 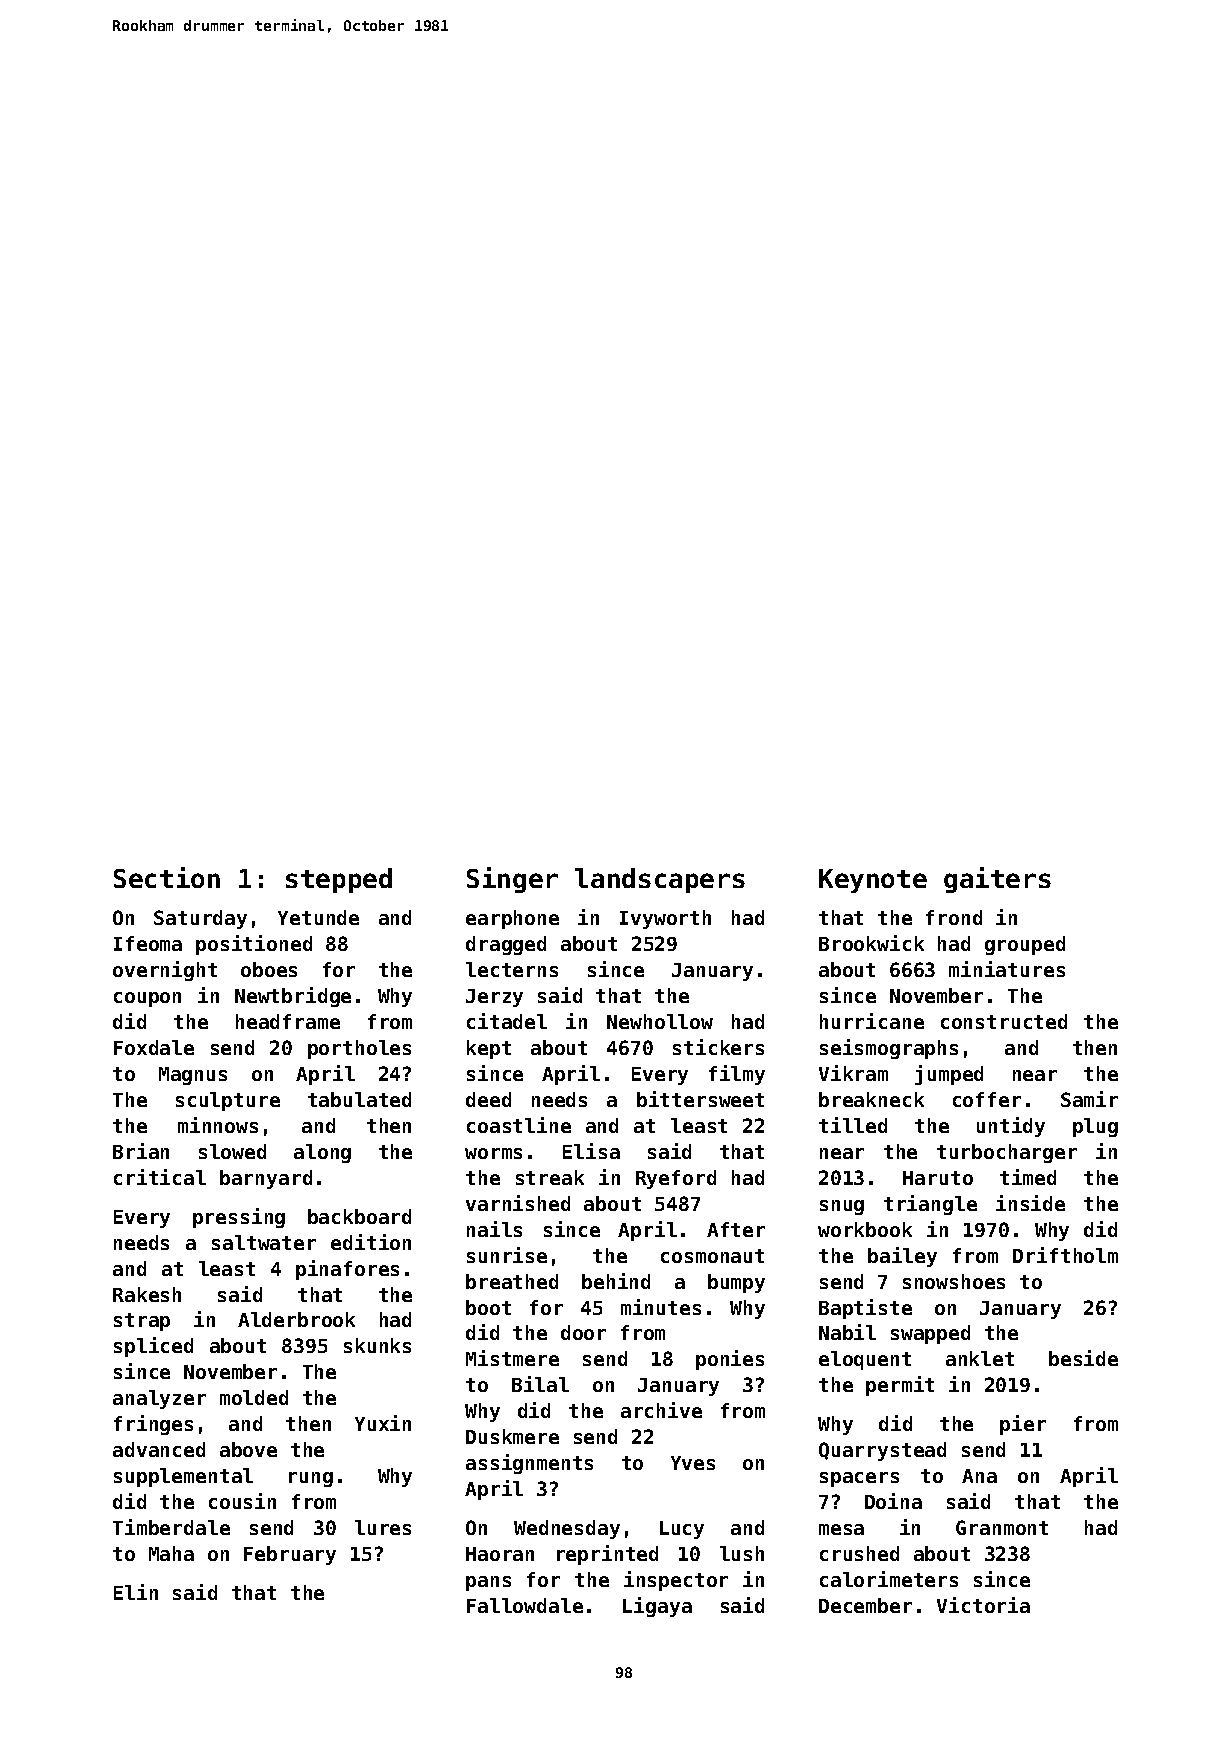 I want to click on Ryeford, so click(x=676, y=1179).
